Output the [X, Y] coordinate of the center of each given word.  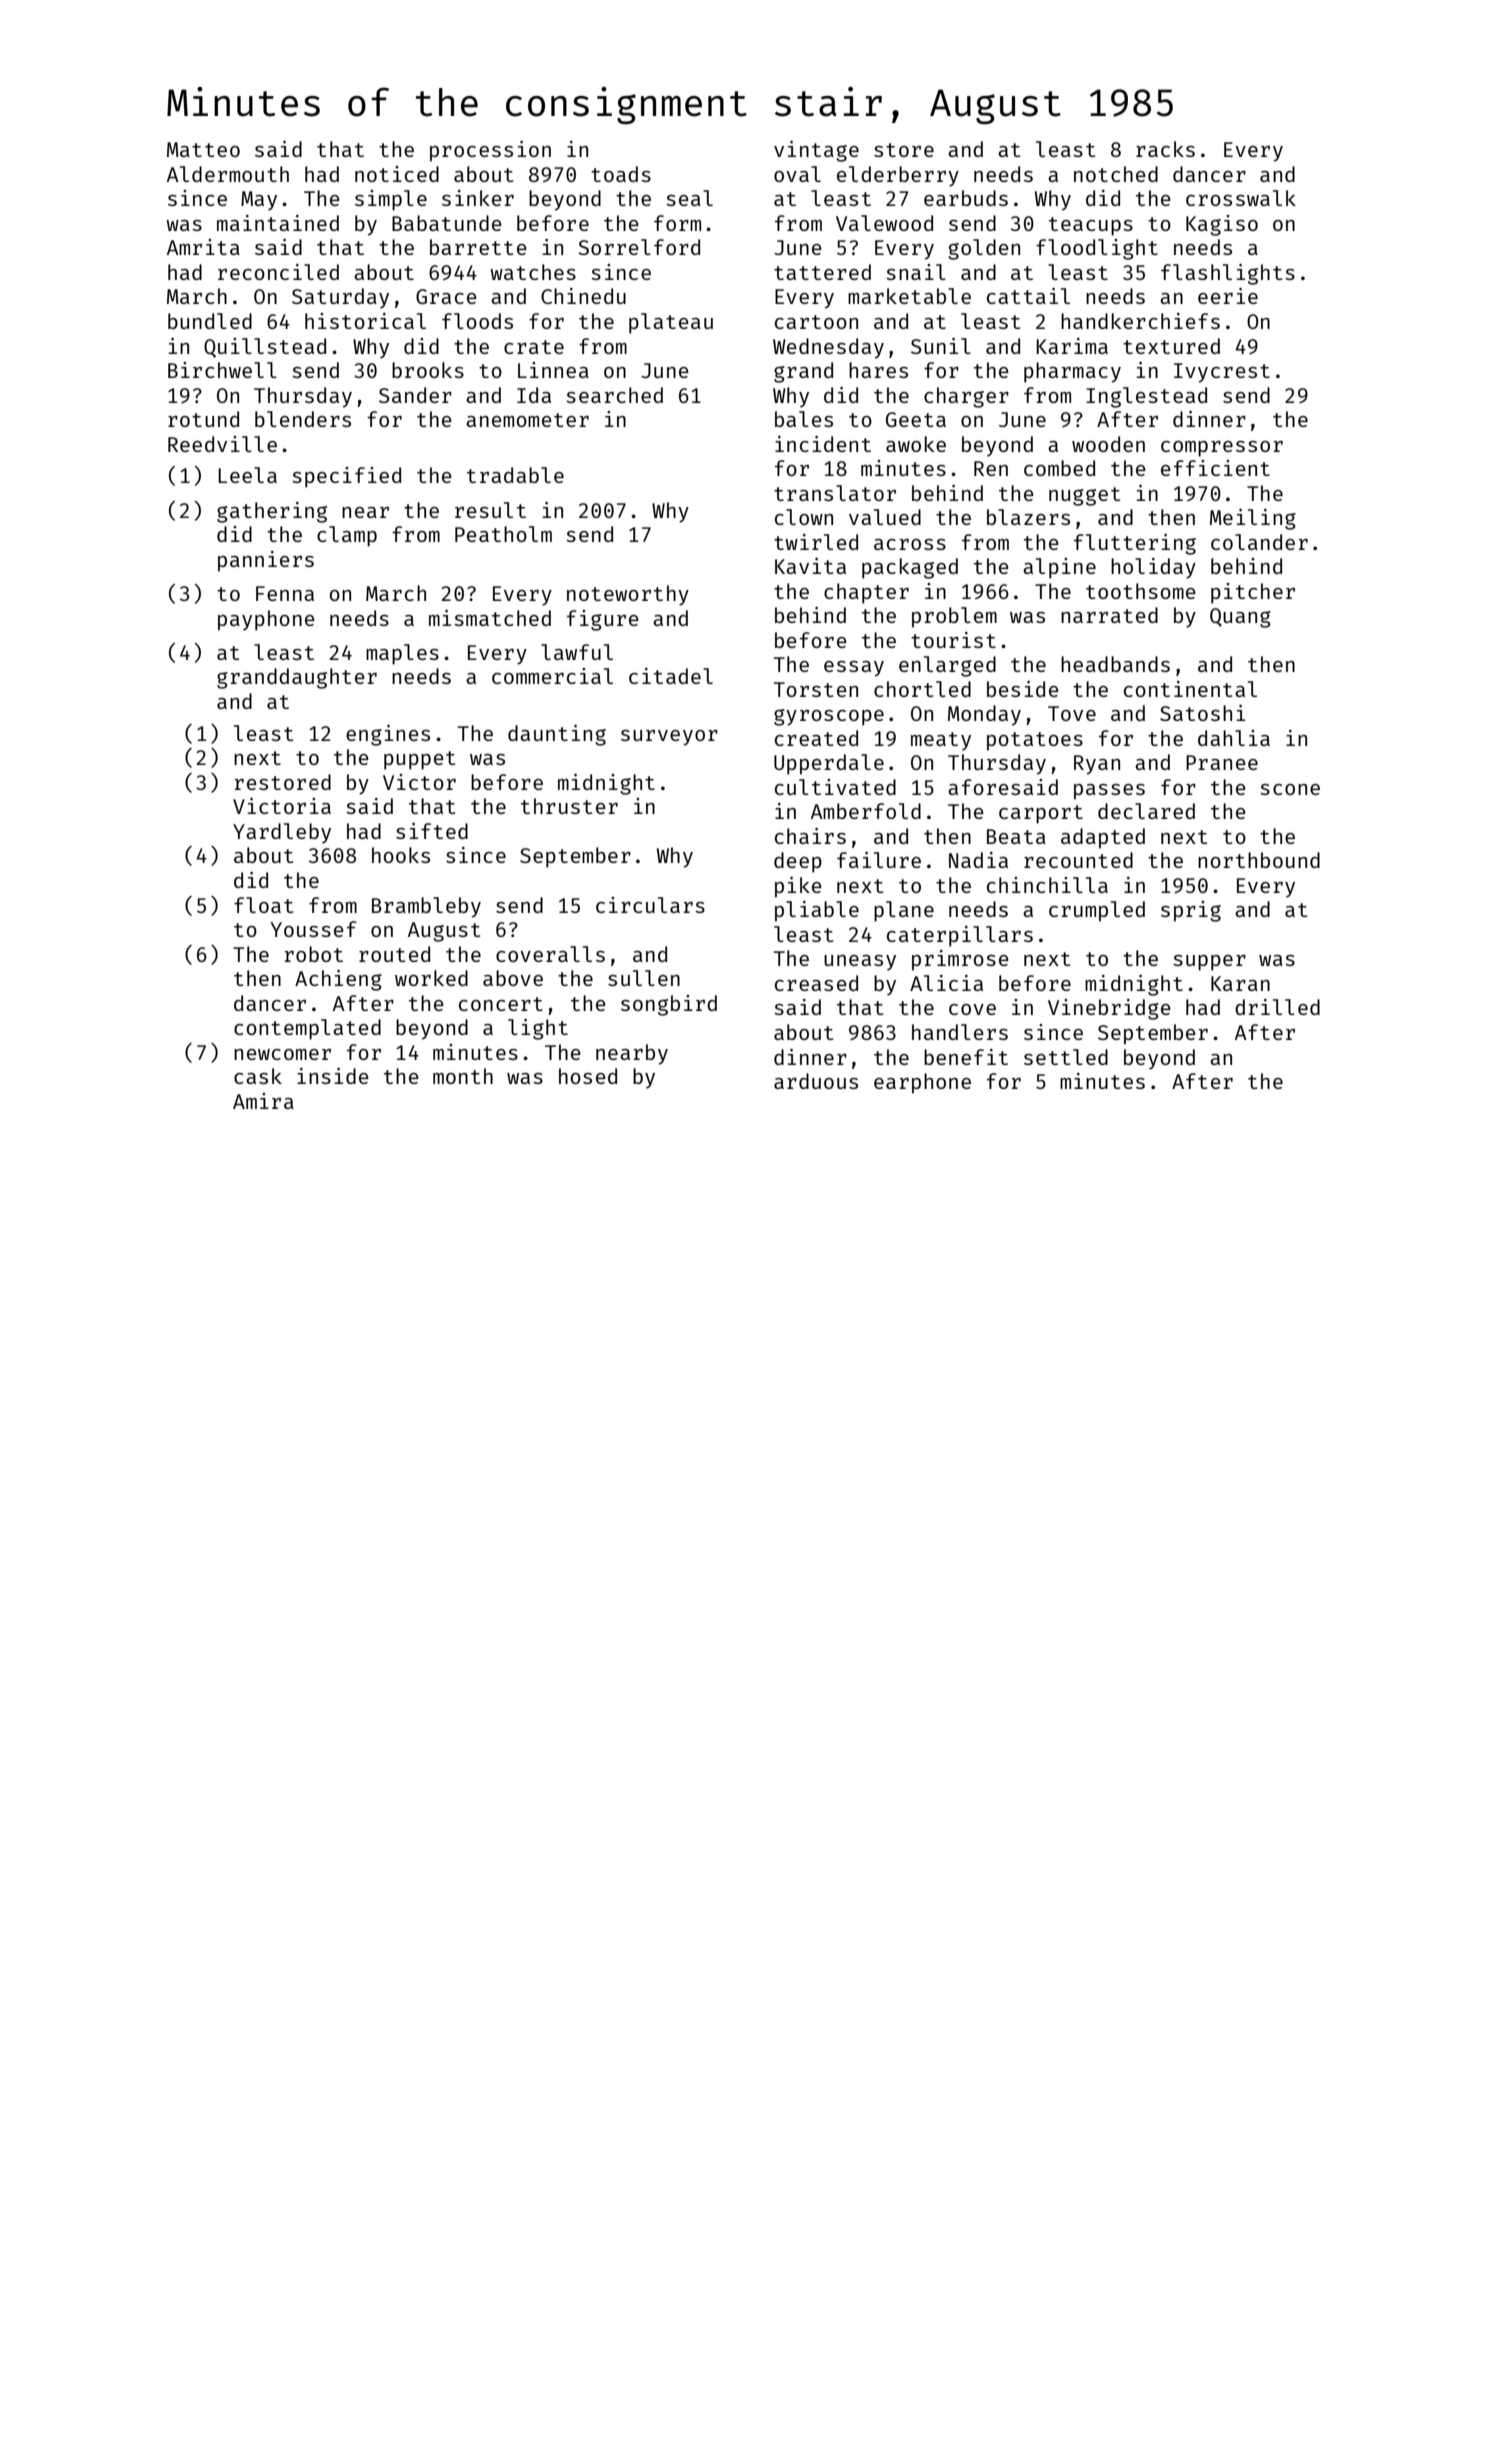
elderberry [898, 176]
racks [1165, 149]
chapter [866, 593]
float [263, 905]
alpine [1059, 568]
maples [402, 654]
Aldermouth [228, 174]
